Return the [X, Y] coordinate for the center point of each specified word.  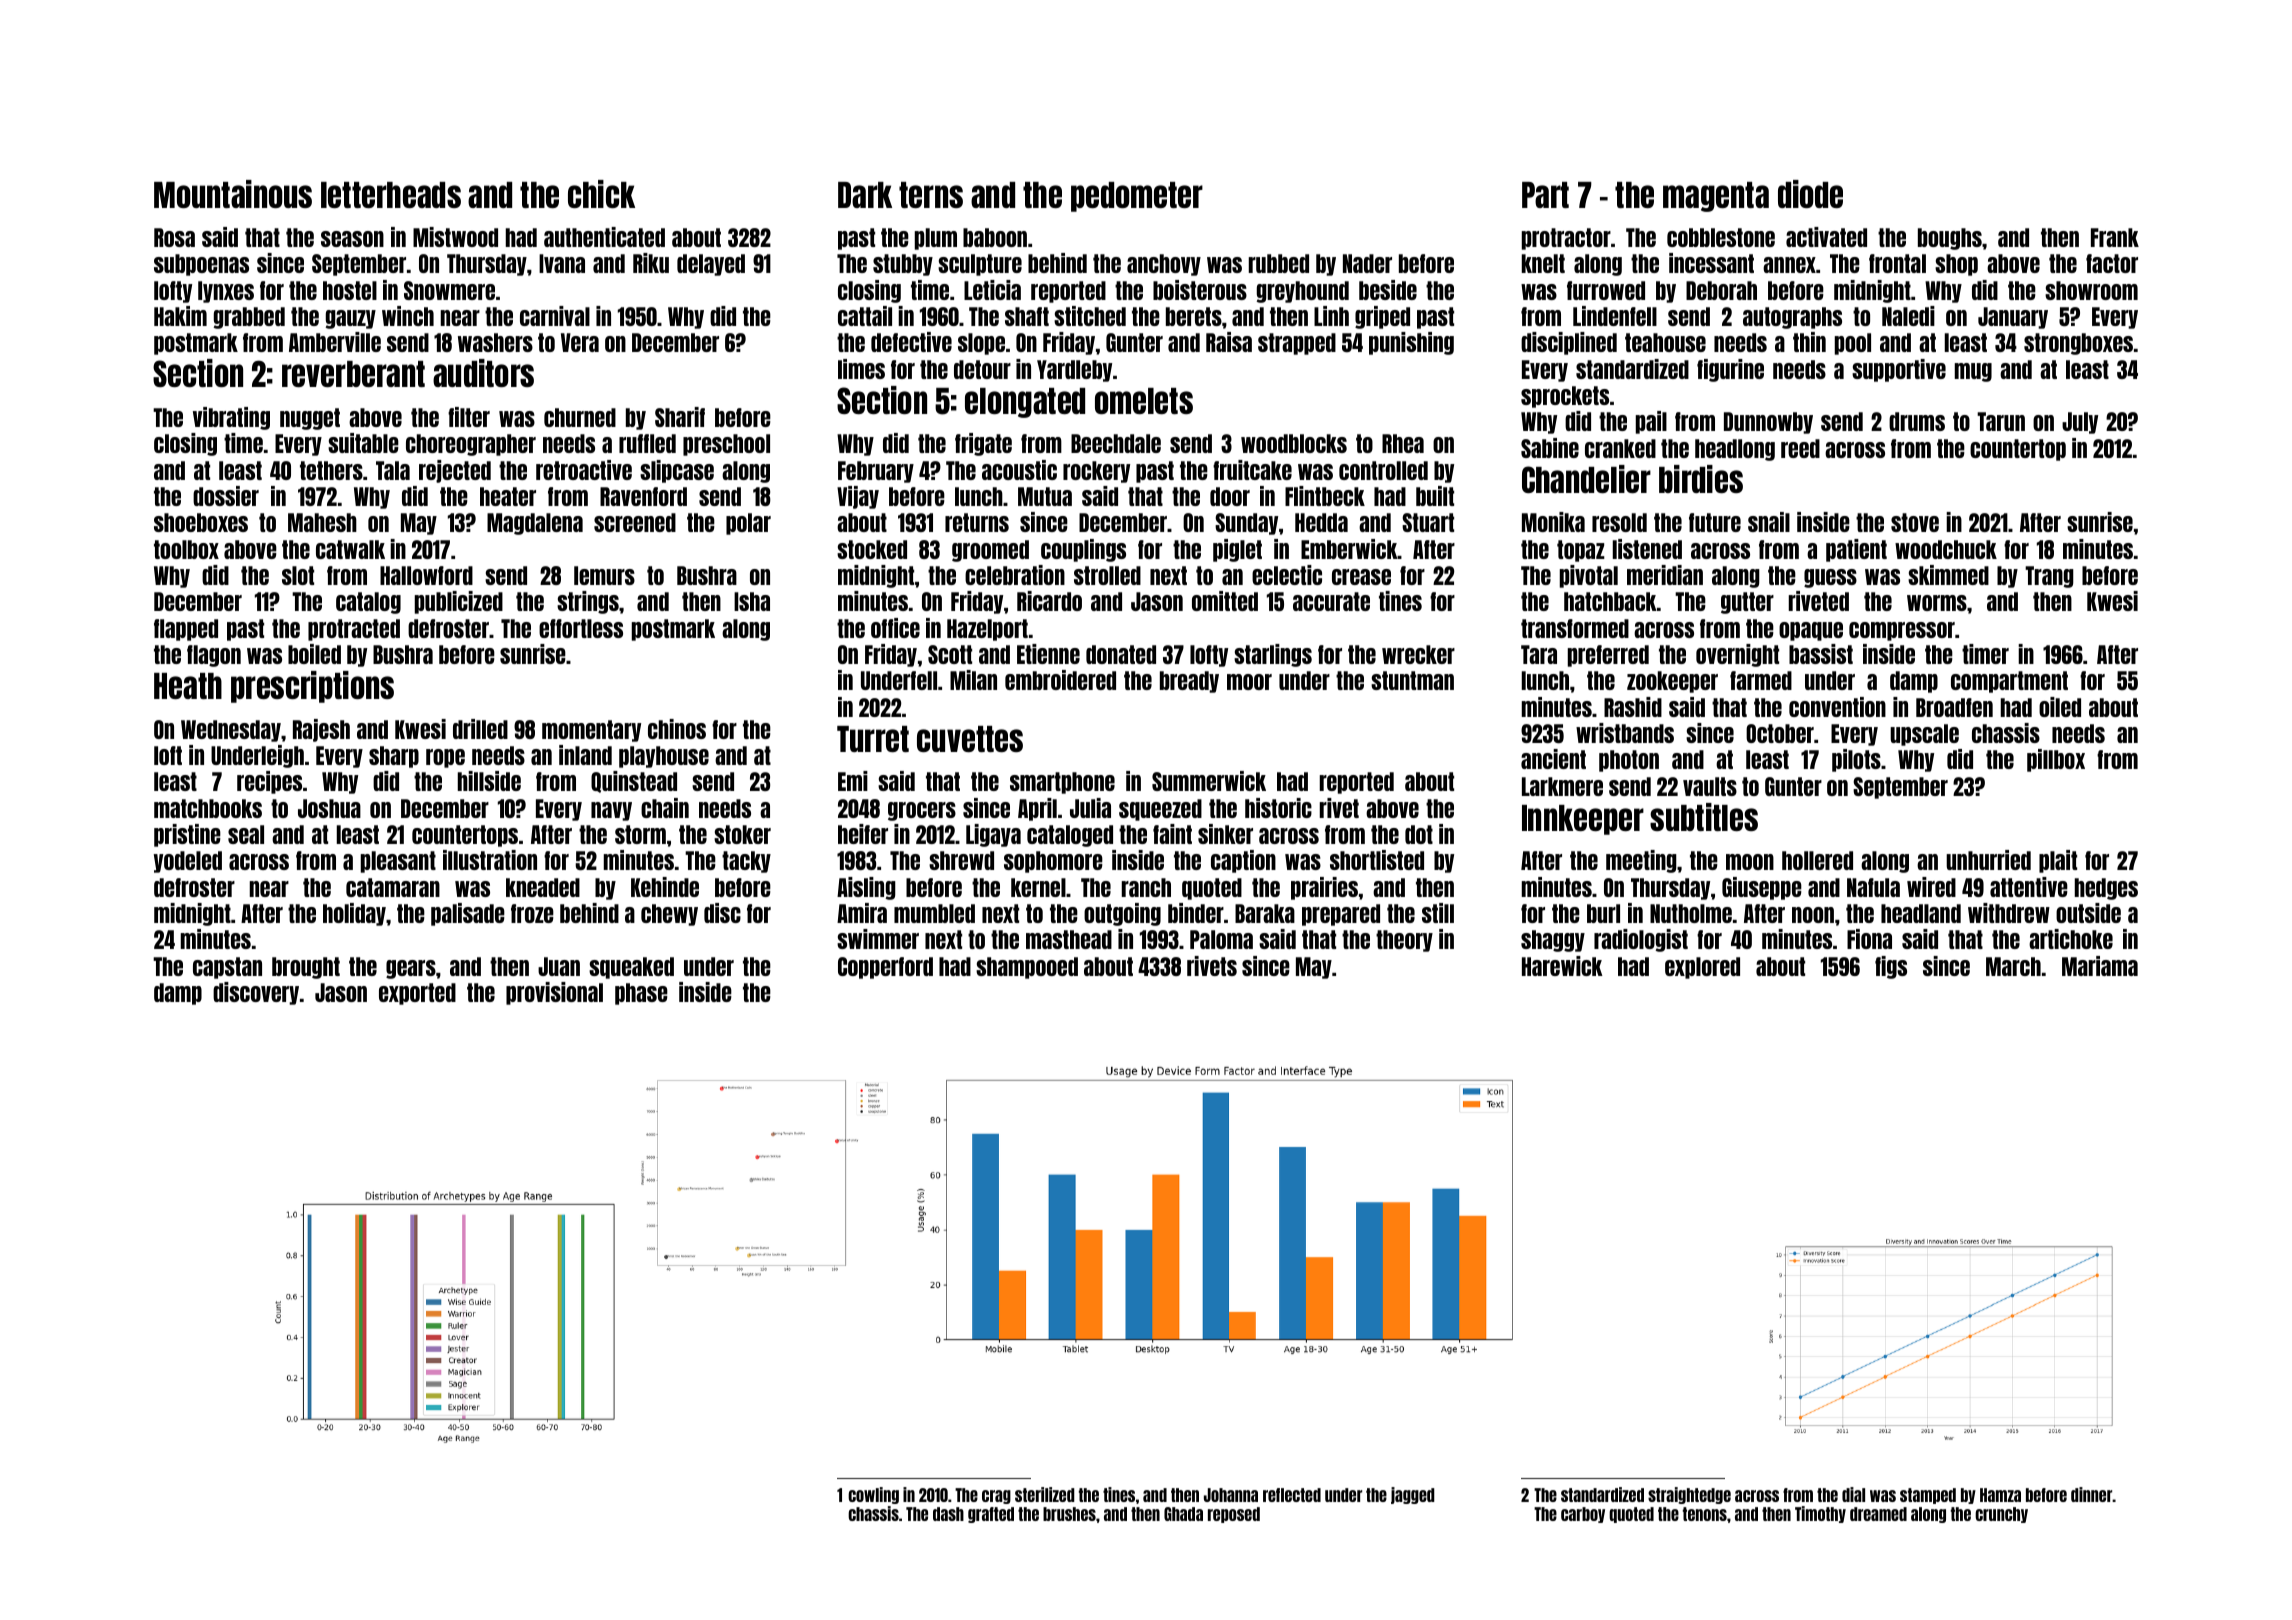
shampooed [1027, 968]
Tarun [2001, 421]
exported [417, 994]
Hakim [180, 316]
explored [1702, 968]
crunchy [2001, 1515]
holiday [354, 914]
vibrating [231, 418]
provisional [554, 993]
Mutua [1045, 496]
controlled [1383, 470]
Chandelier [1586, 479]
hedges [2106, 889]
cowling [873, 1495]
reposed [1234, 1515]
